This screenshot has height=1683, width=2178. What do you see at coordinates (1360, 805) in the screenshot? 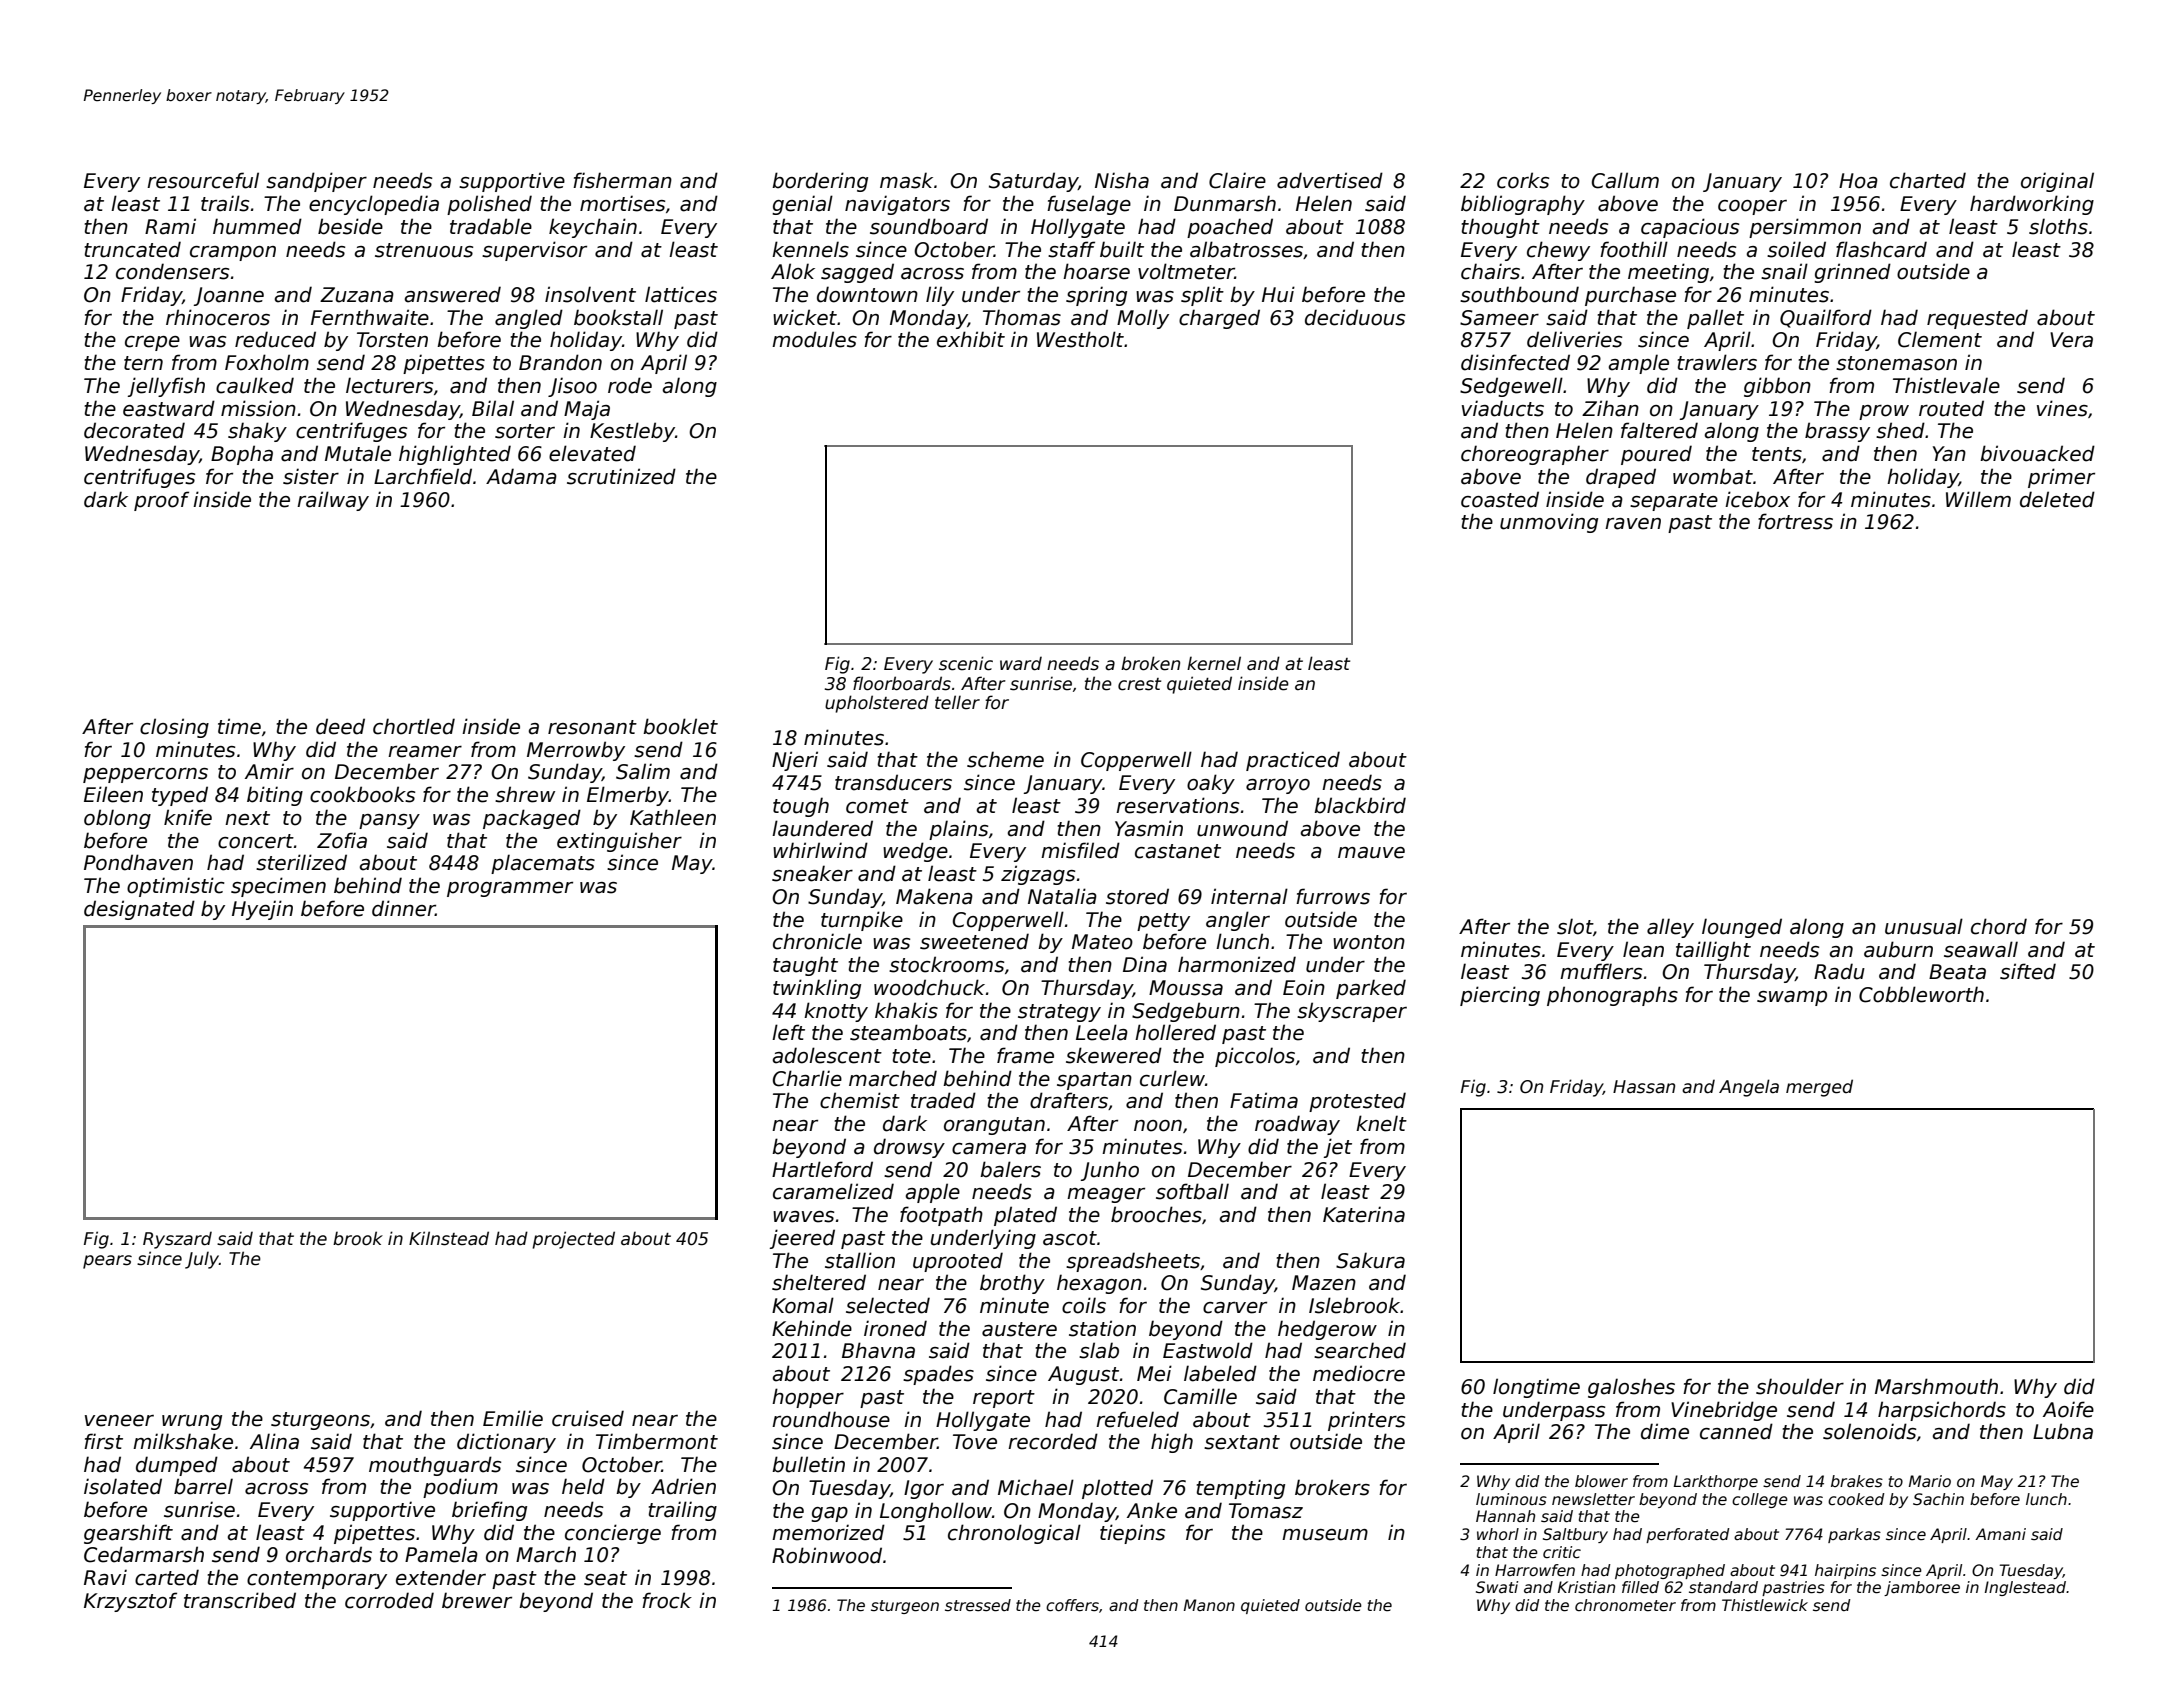
I see `blackbird` at bounding box center [1360, 805].
